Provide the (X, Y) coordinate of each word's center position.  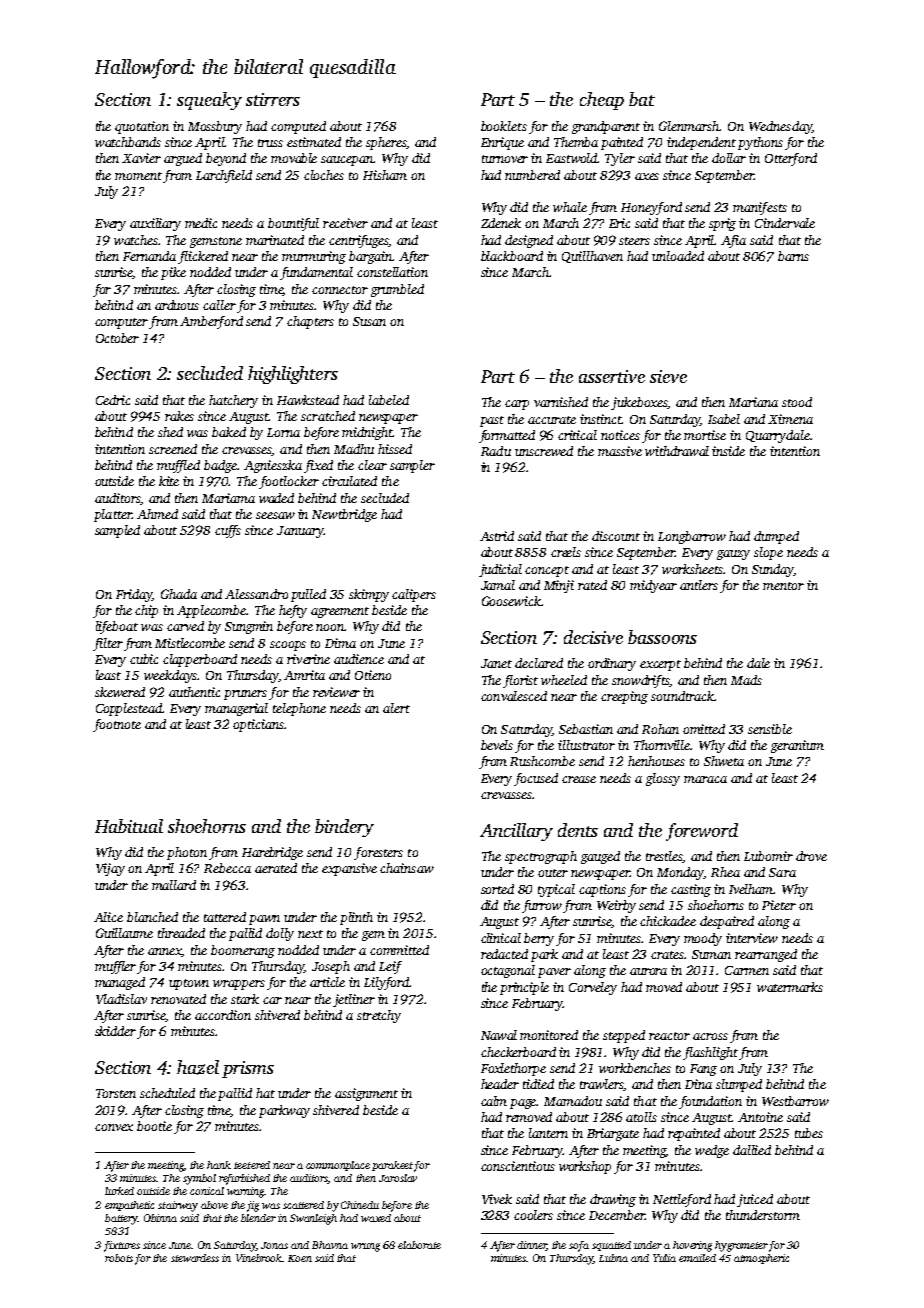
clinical (501, 938)
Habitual (129, 826)
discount (616, 536)
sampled (117, 531)
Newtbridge (344, 515)
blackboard (512, 256)
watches (136, 240)
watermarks (790, 987)
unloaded (678, 256)
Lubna (613, 1258)
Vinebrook (259, 1258)
